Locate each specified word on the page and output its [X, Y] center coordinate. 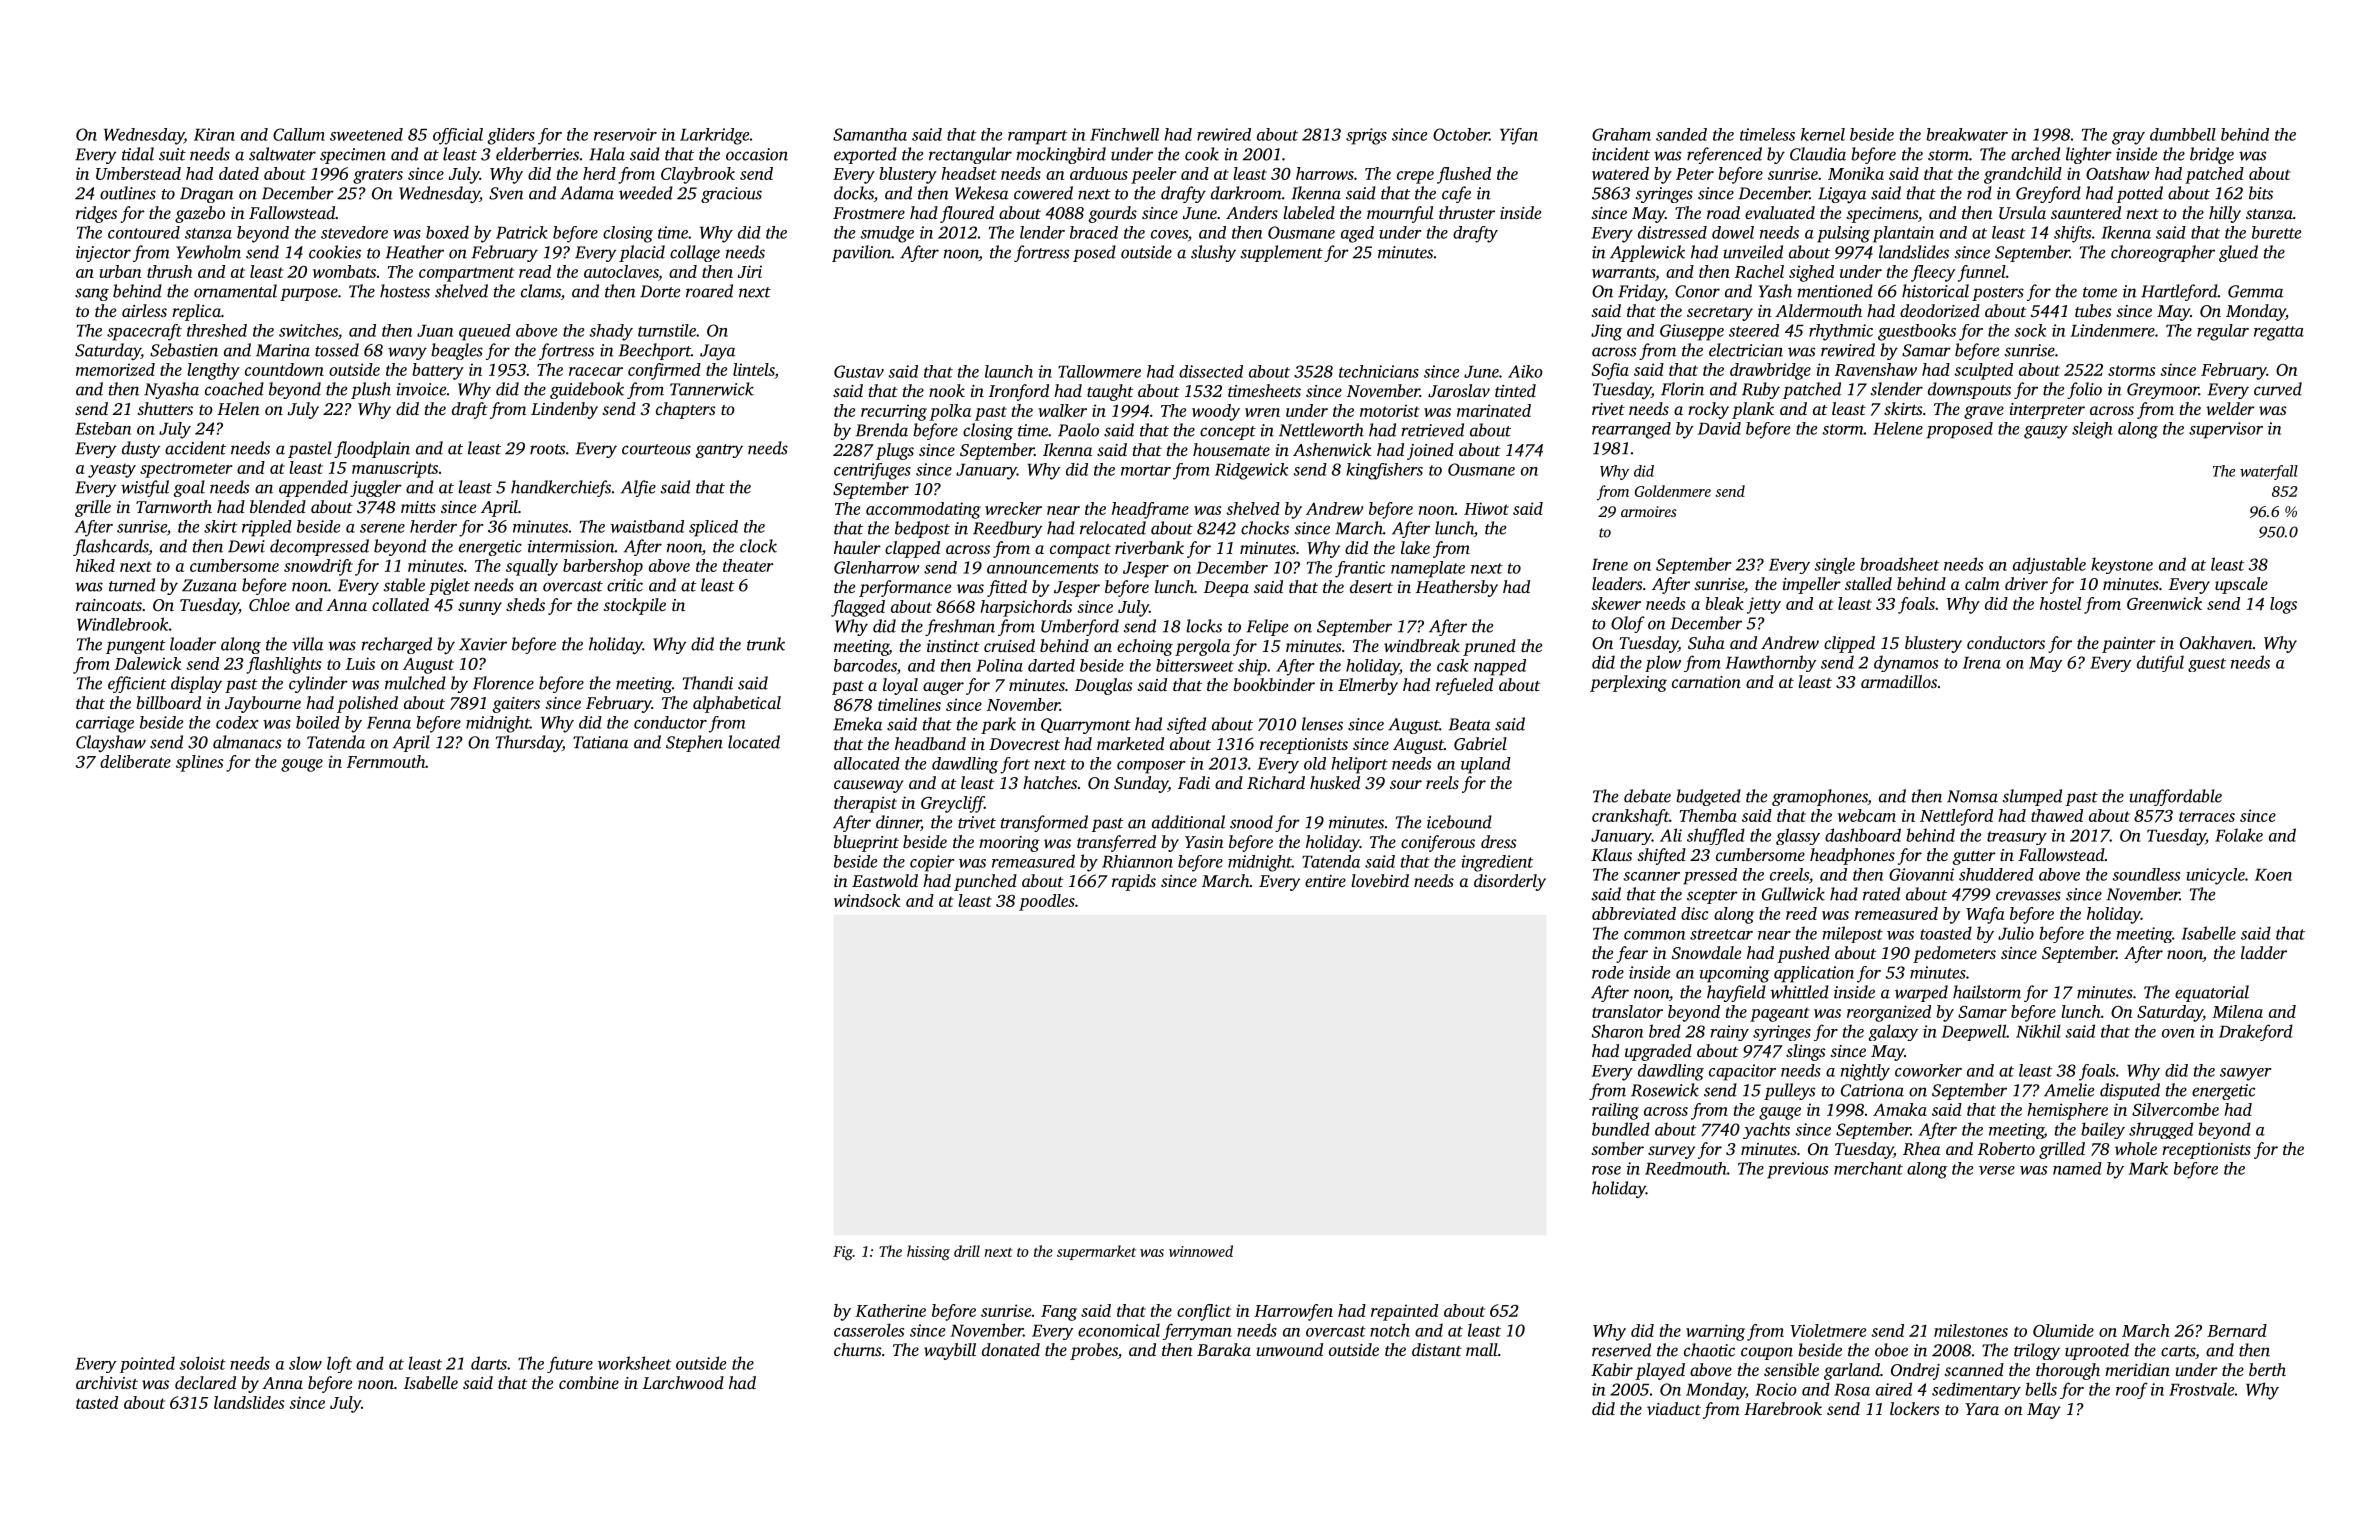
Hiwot [1486, 508]
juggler [376, 488]
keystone [2122, 565]
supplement [1282, 253]
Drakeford [2256, 1032]
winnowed [1201, 1251]
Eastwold [885, 880]
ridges [96, 214]
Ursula [2022, 213]
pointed [147, 1364]
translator [1627, 1011]
